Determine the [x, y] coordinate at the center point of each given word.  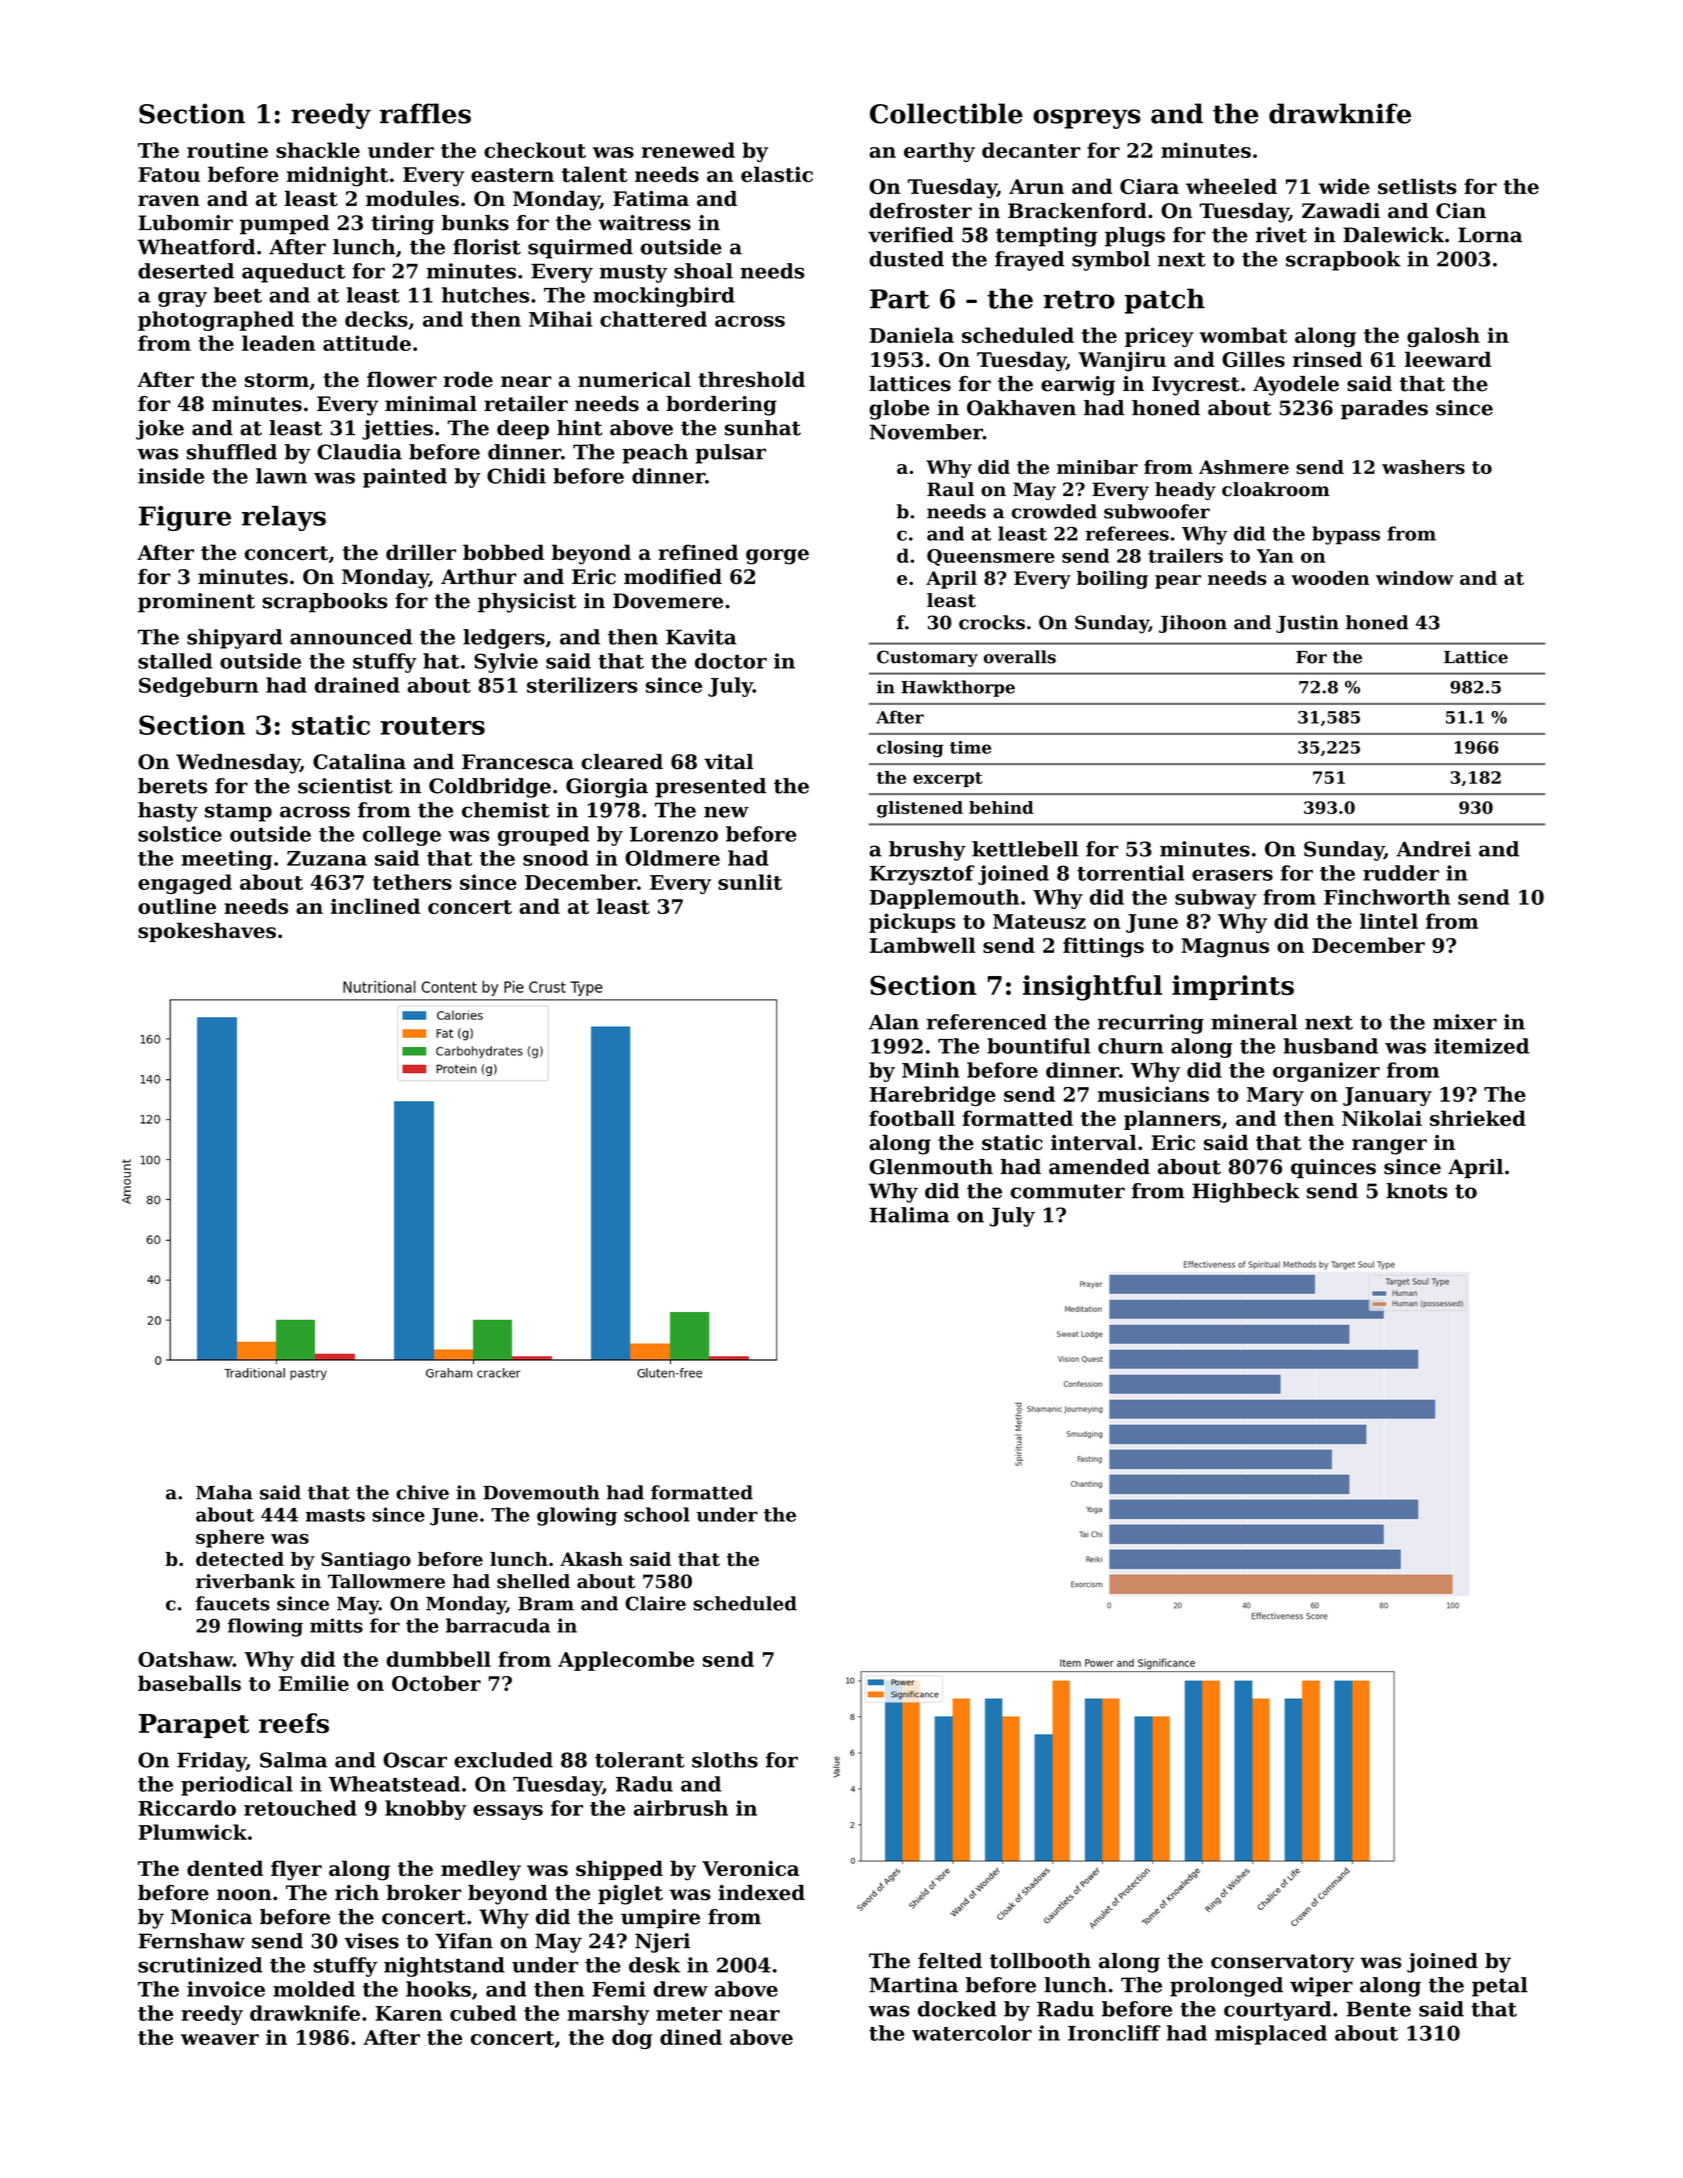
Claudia [359, 452]
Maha [224, 1492]
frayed [1029, 261]
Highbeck [1246, 1193]
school [657, 1514]
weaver [220, 2039]
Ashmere [1244, 467]
